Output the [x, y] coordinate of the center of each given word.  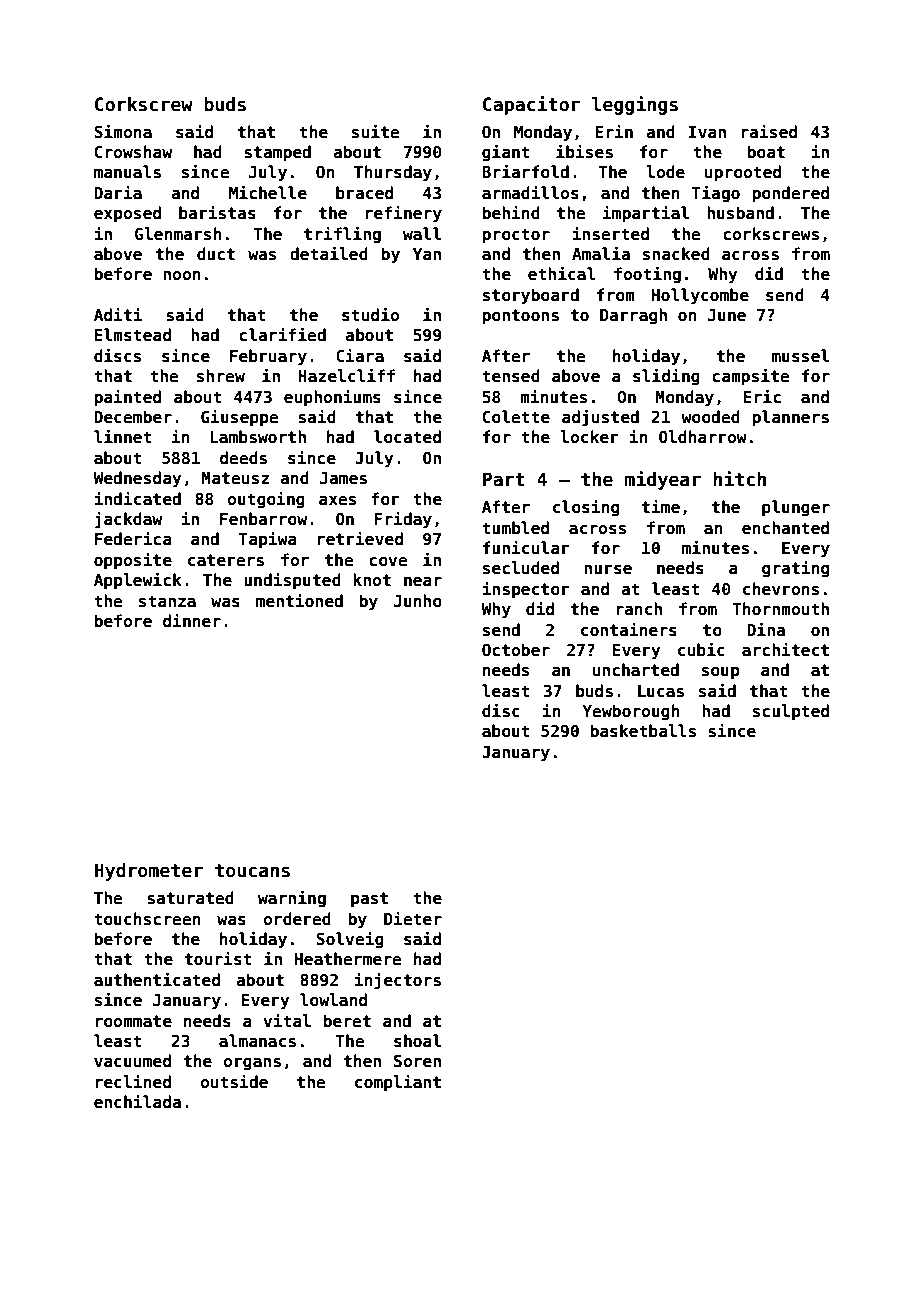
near [423, 581]
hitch [740, 479]
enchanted [785, 527]
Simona [123, 131]
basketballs [643, 731]
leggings [635, 105]
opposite [133, 561]
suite [375, 131]
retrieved [360, 538]
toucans [252, 871]
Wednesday [137, 479]
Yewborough [631, 712]
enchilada [137, 1101]
